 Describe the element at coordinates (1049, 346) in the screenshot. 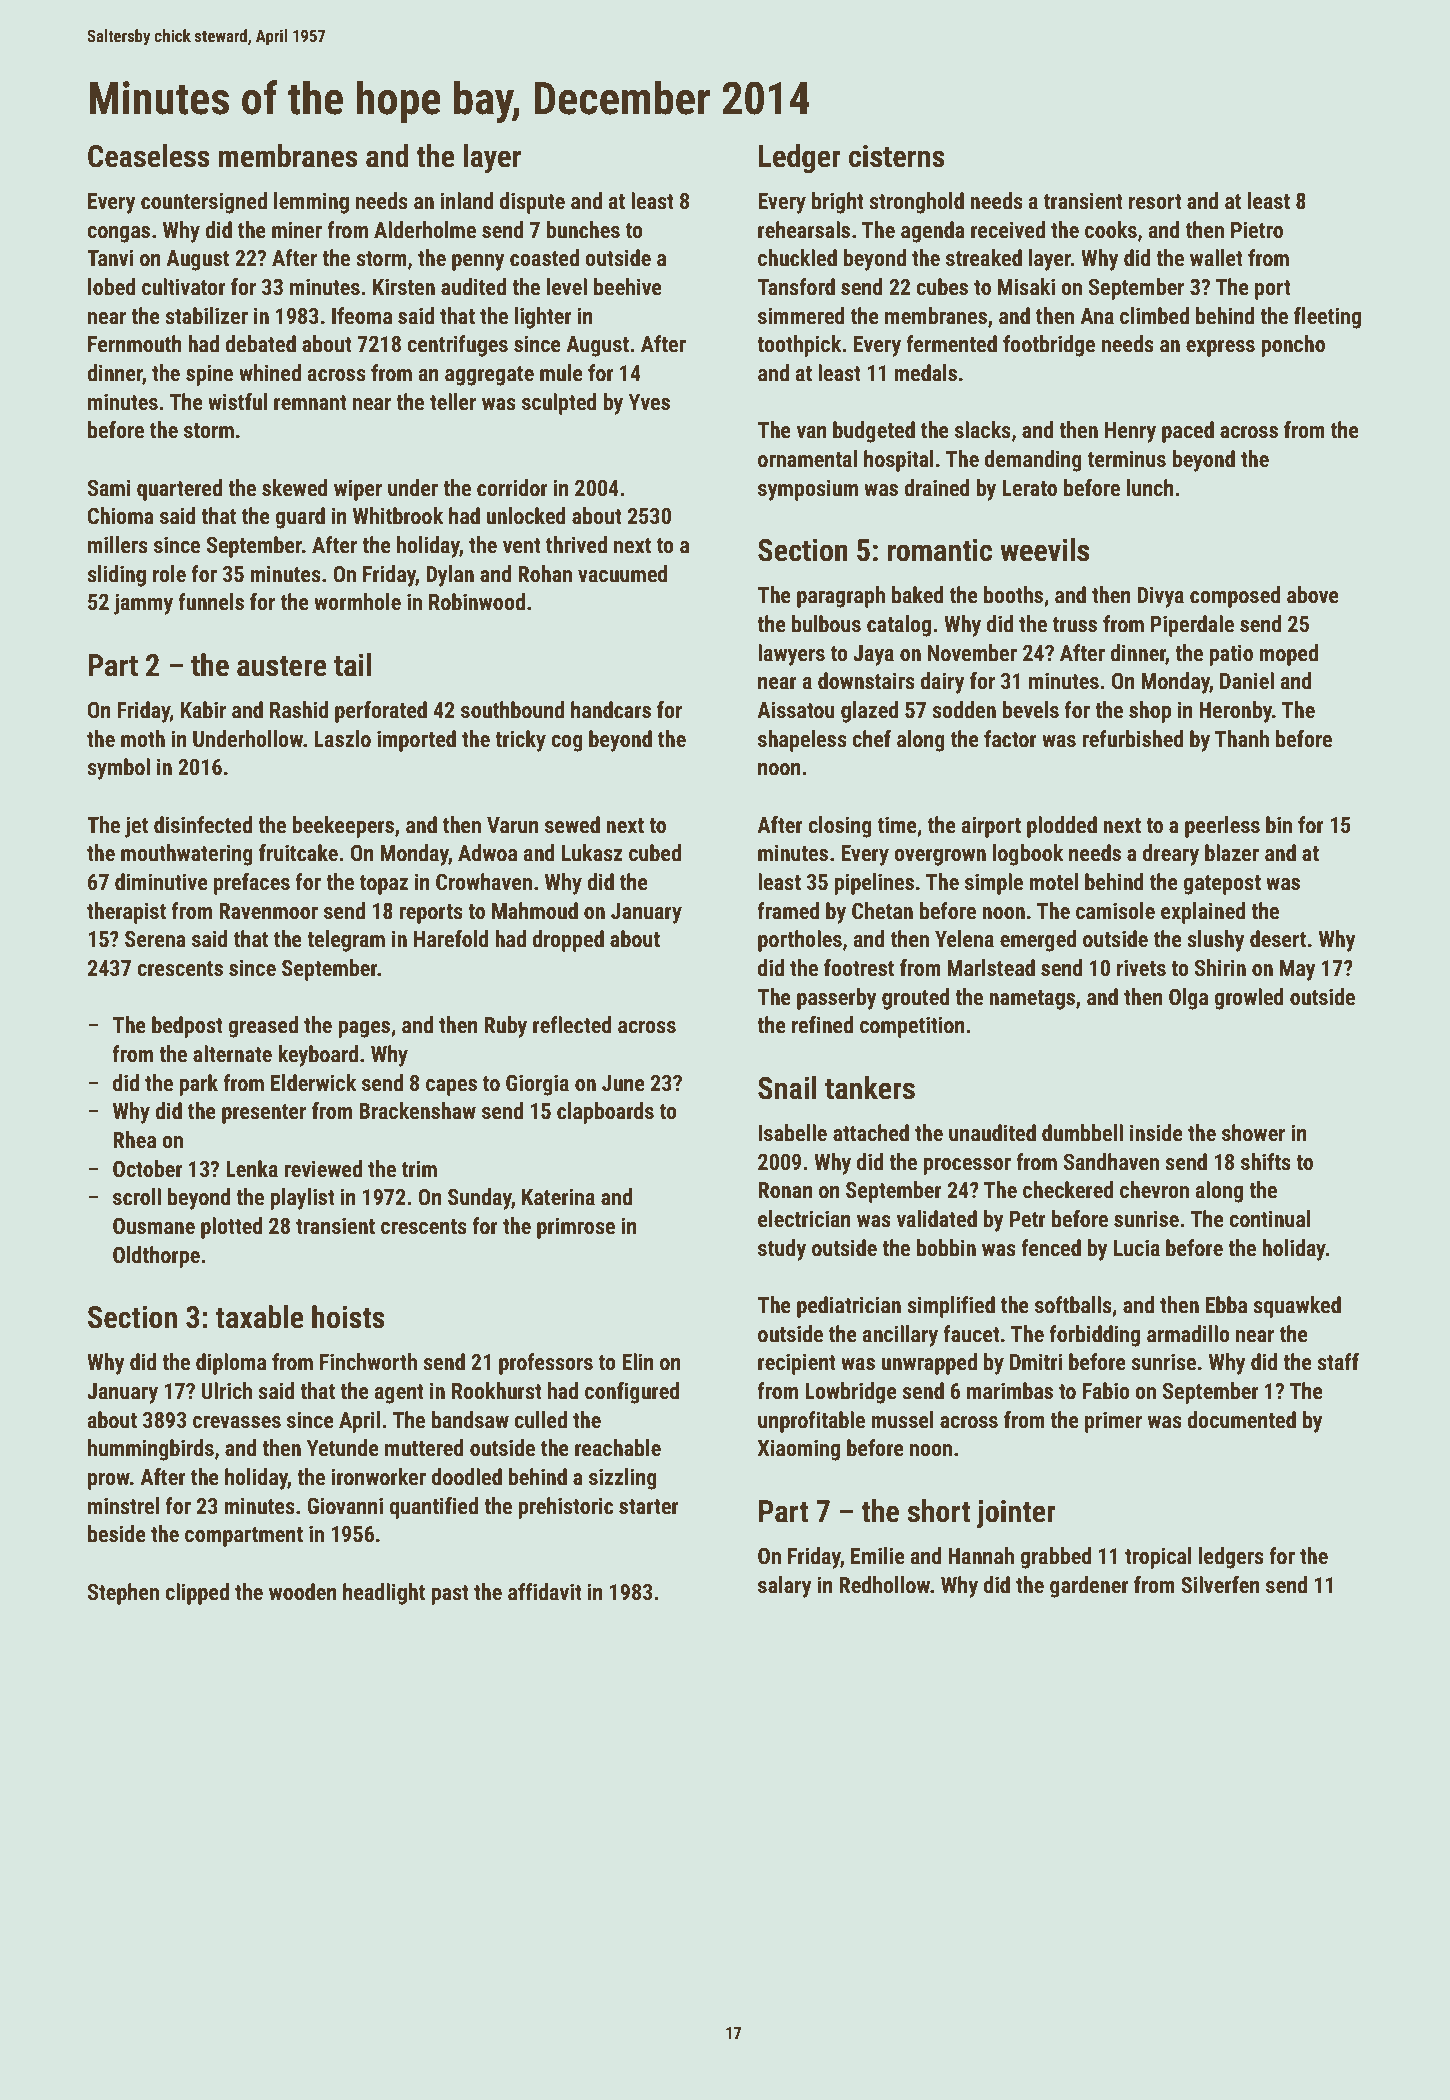

I see `footbridge` at that location.
